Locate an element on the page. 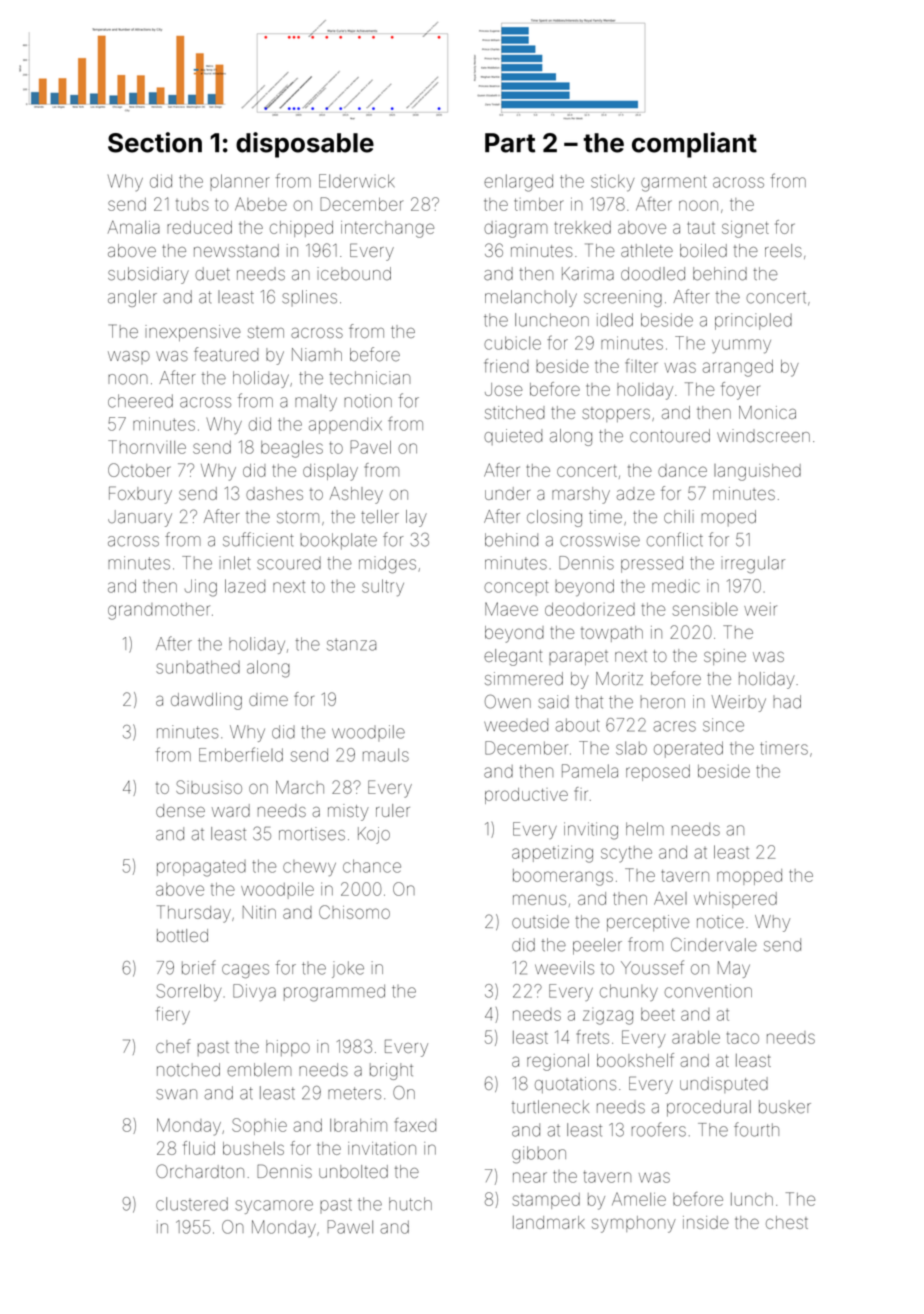 Image resolution: width=924 pixels, height=1314 pixels. towpath is located at coordinates (612, 634).
